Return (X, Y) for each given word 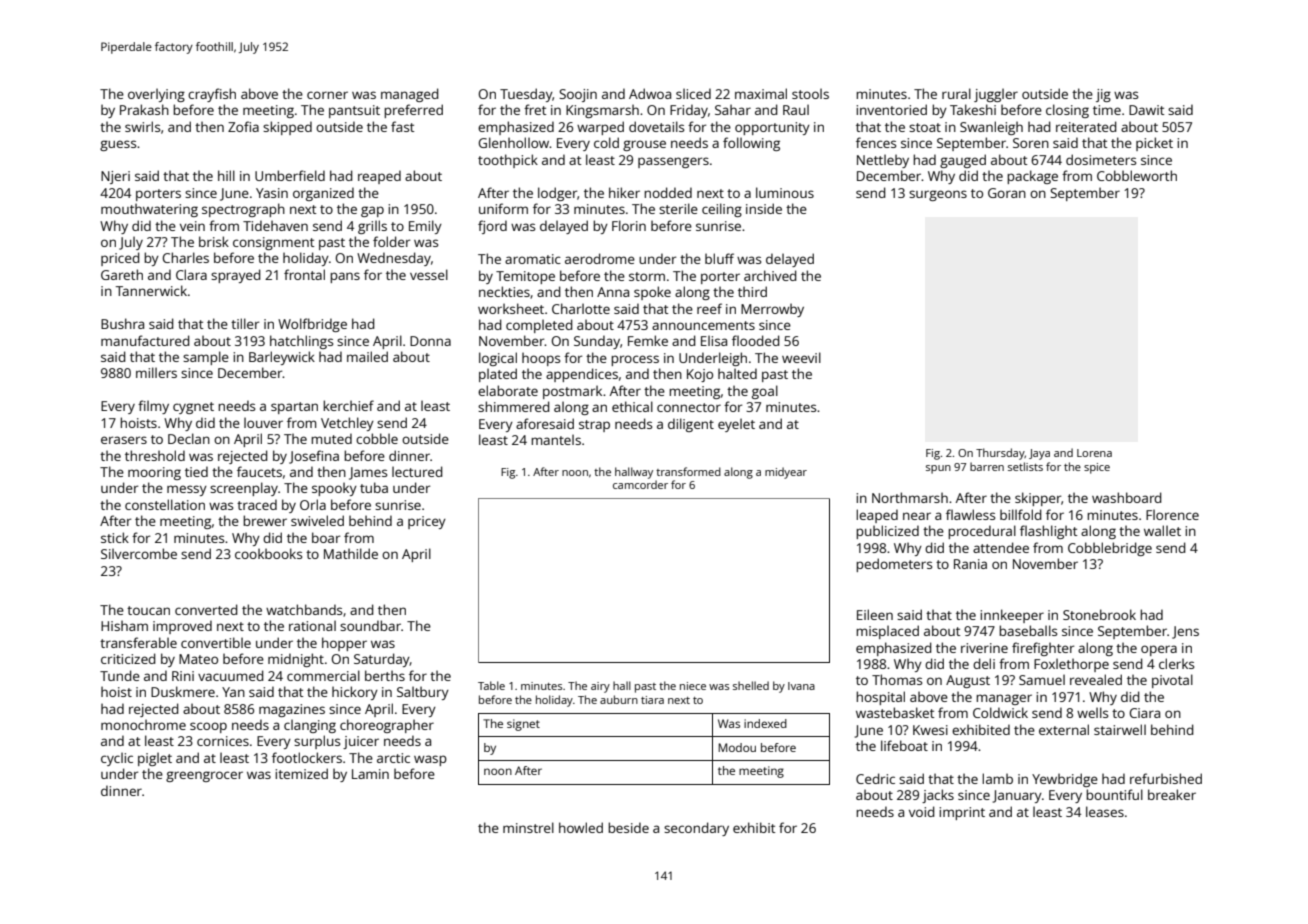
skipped (287, 128)
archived (770, 275)
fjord (492, 227)
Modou (737, 747)
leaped (877, 516)
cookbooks (268, 553)
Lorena (1094, 453)
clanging (310, 726)
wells (1092, 712)
